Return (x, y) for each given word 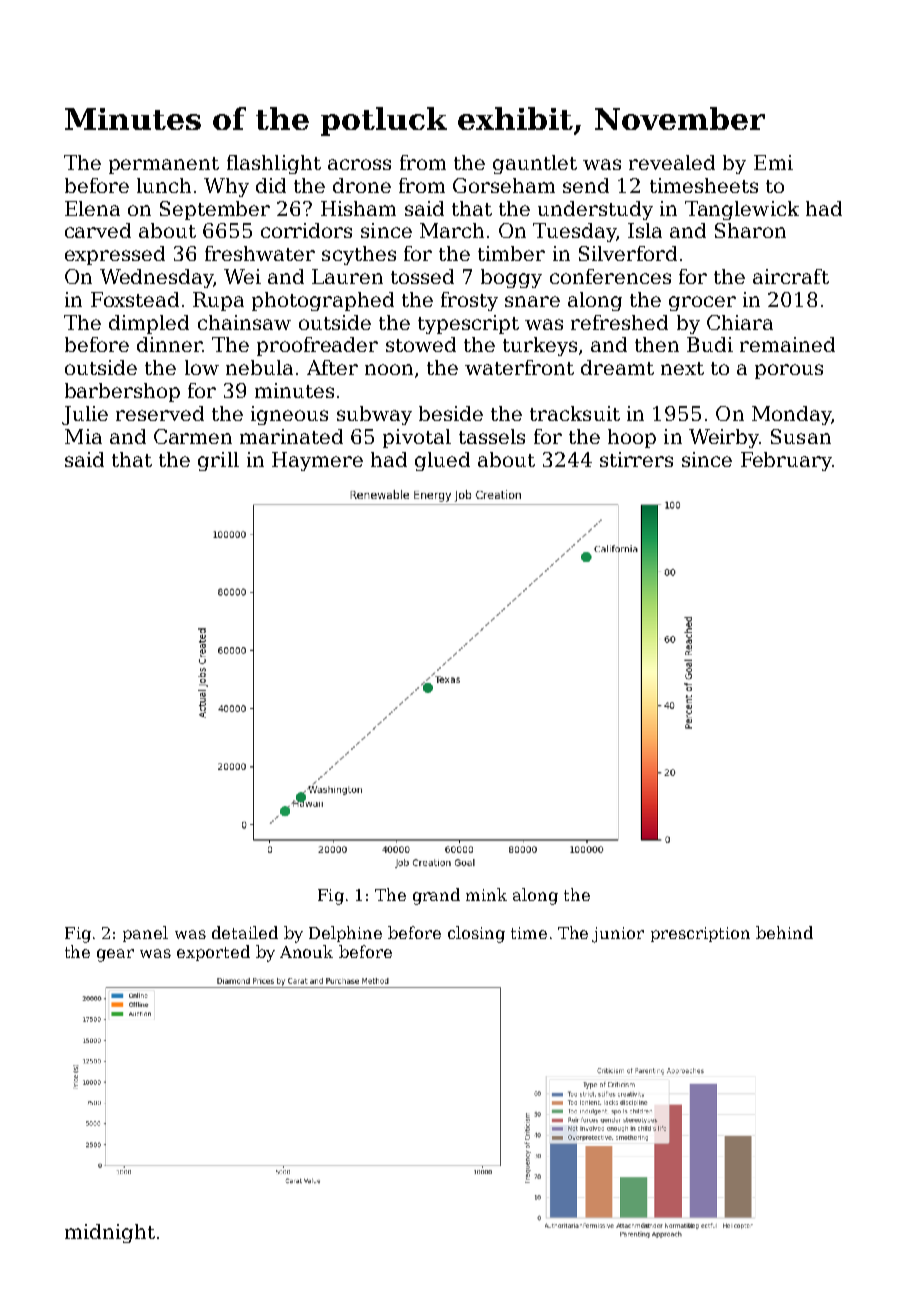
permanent (164, 165)
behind (784, 932)
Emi (773, 162)
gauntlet (535, 164)
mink (486, 894)
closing (476, 934)
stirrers (636, 459)
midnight (110, 1233)
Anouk (306, 951)
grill (218, 461)
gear (115, 955)
